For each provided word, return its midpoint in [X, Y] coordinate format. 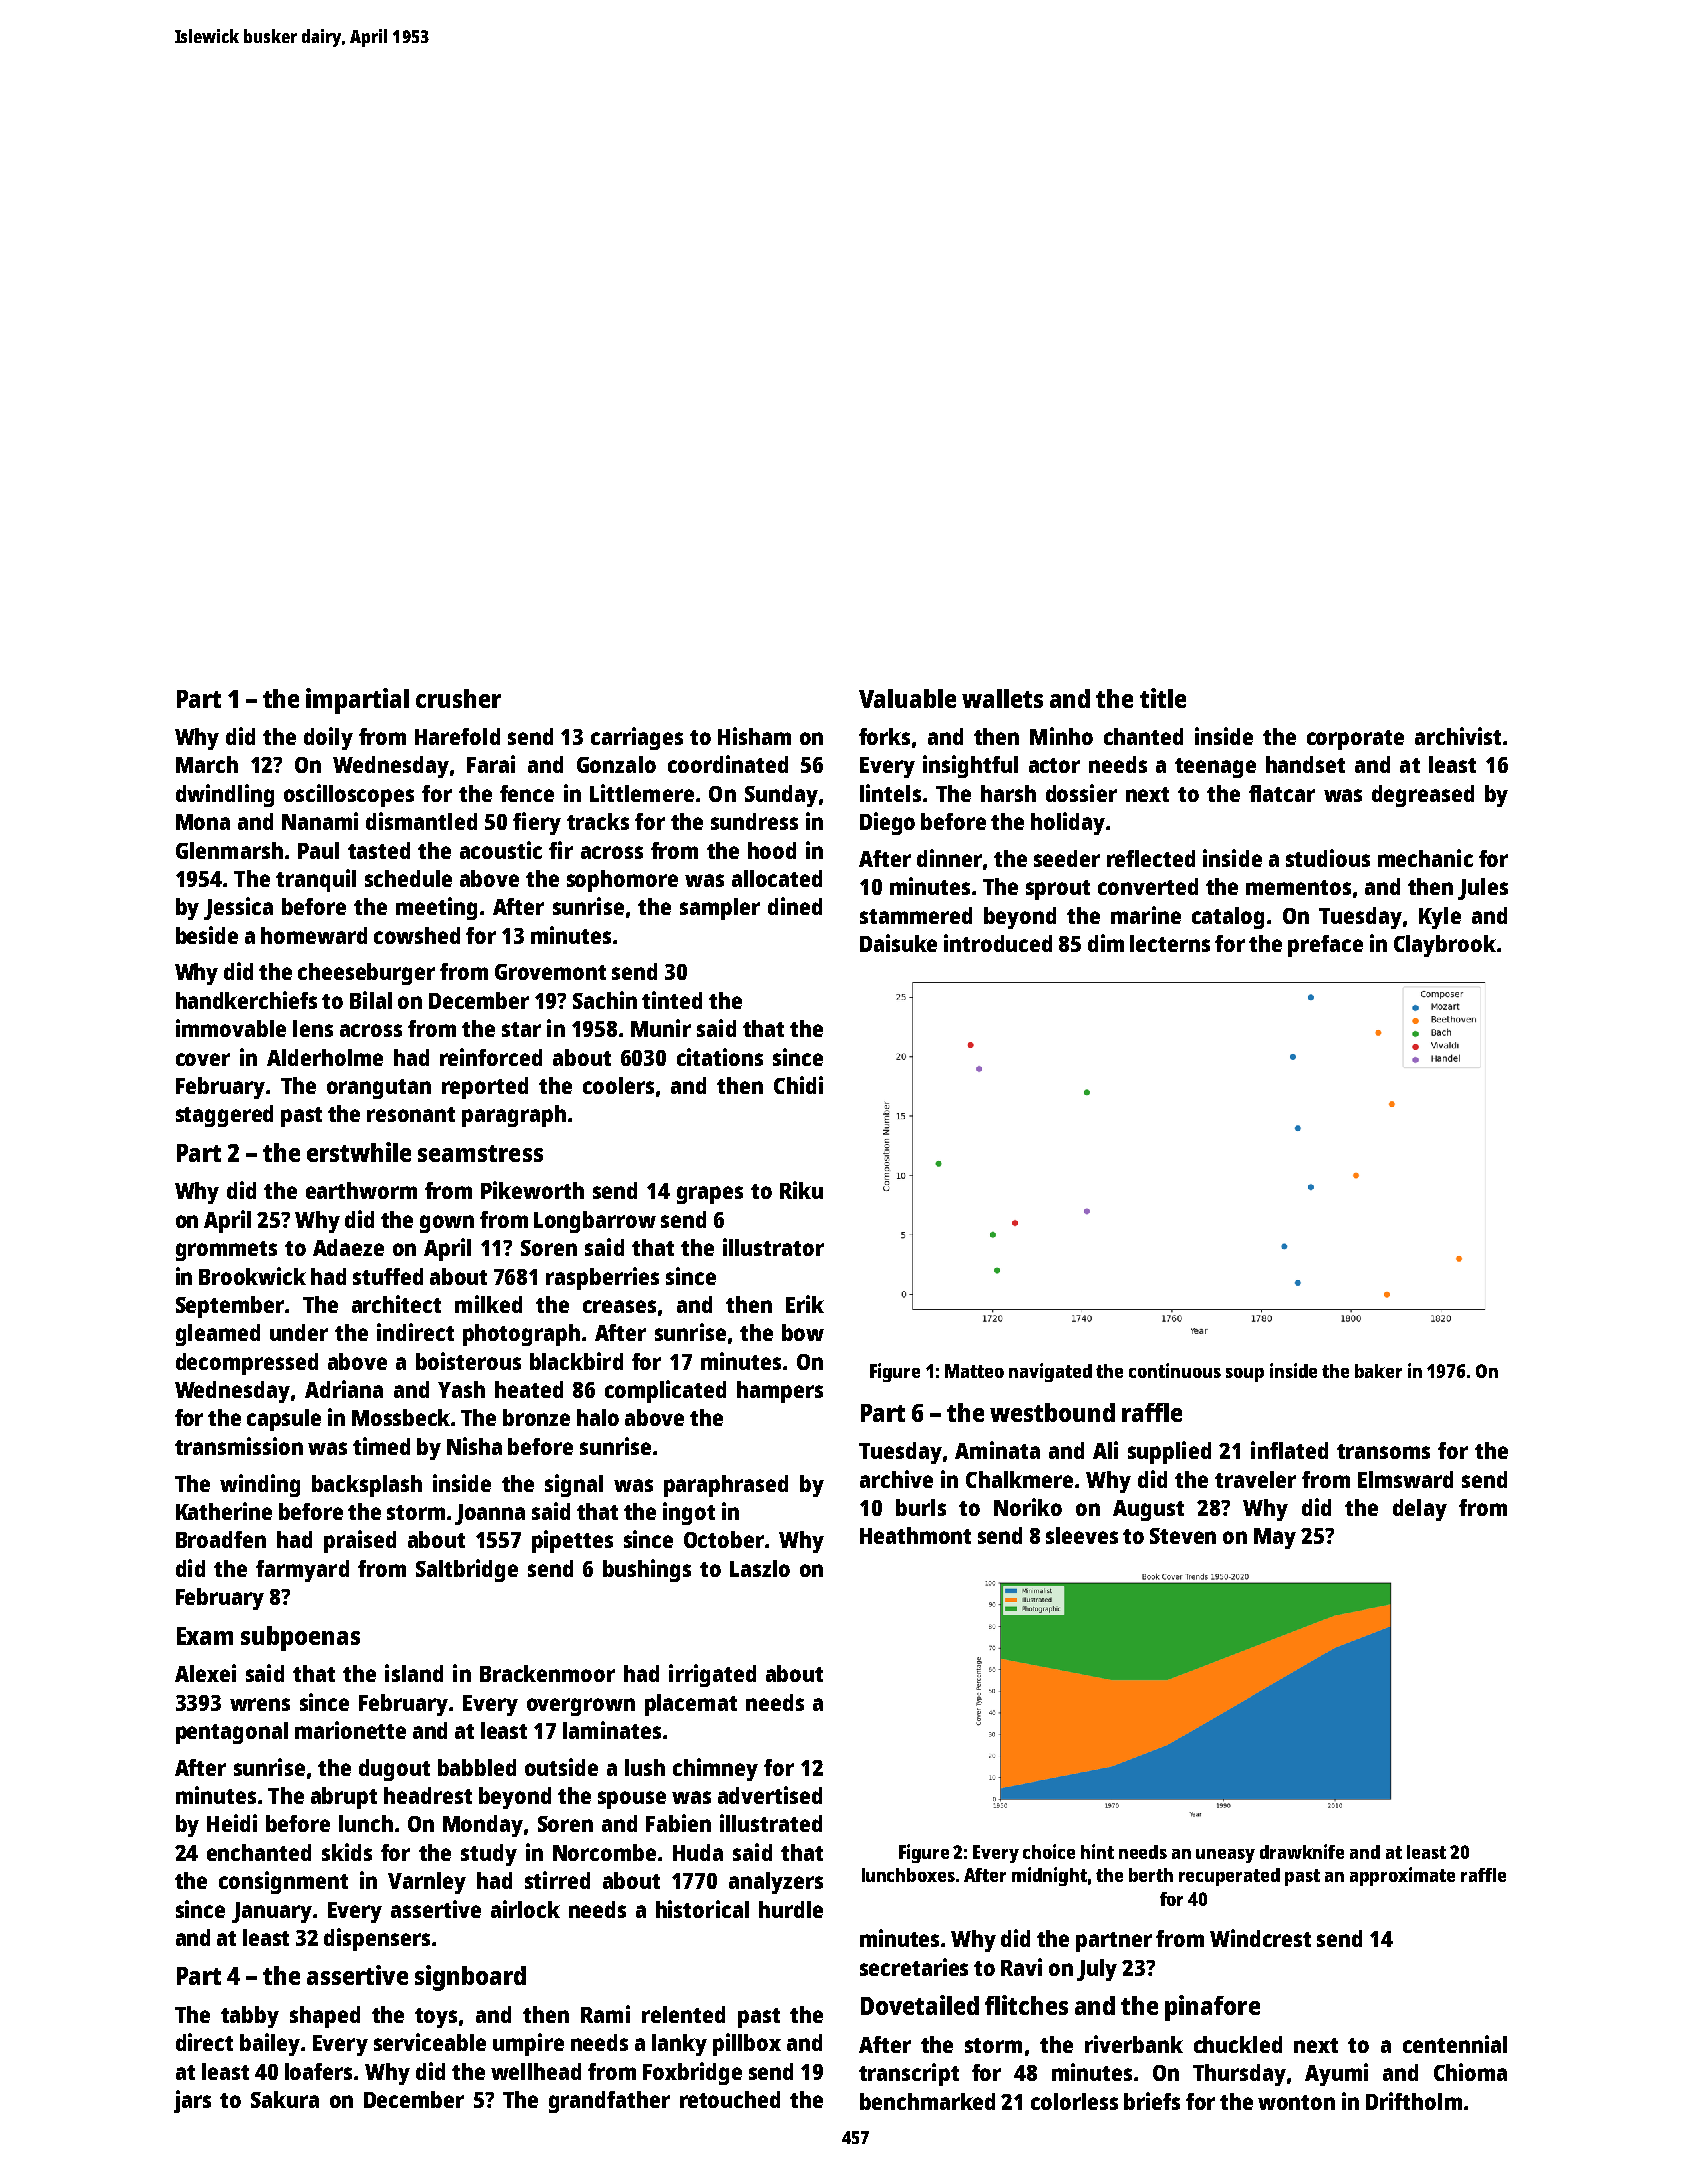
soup [1245, 1375]
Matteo [974, 1371]
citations [720, 1057]
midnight [1049, 1876]
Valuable [907, 698]
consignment [283, 1882]
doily [328, 738]
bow [803, 1332]
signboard [470, 1978]
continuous [1175, 1370]
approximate [1402, 1876]
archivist [1458, 736]
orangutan [379, 1089]
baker [1378, 1371]
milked [488, 1304]
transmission [239, 1446]
